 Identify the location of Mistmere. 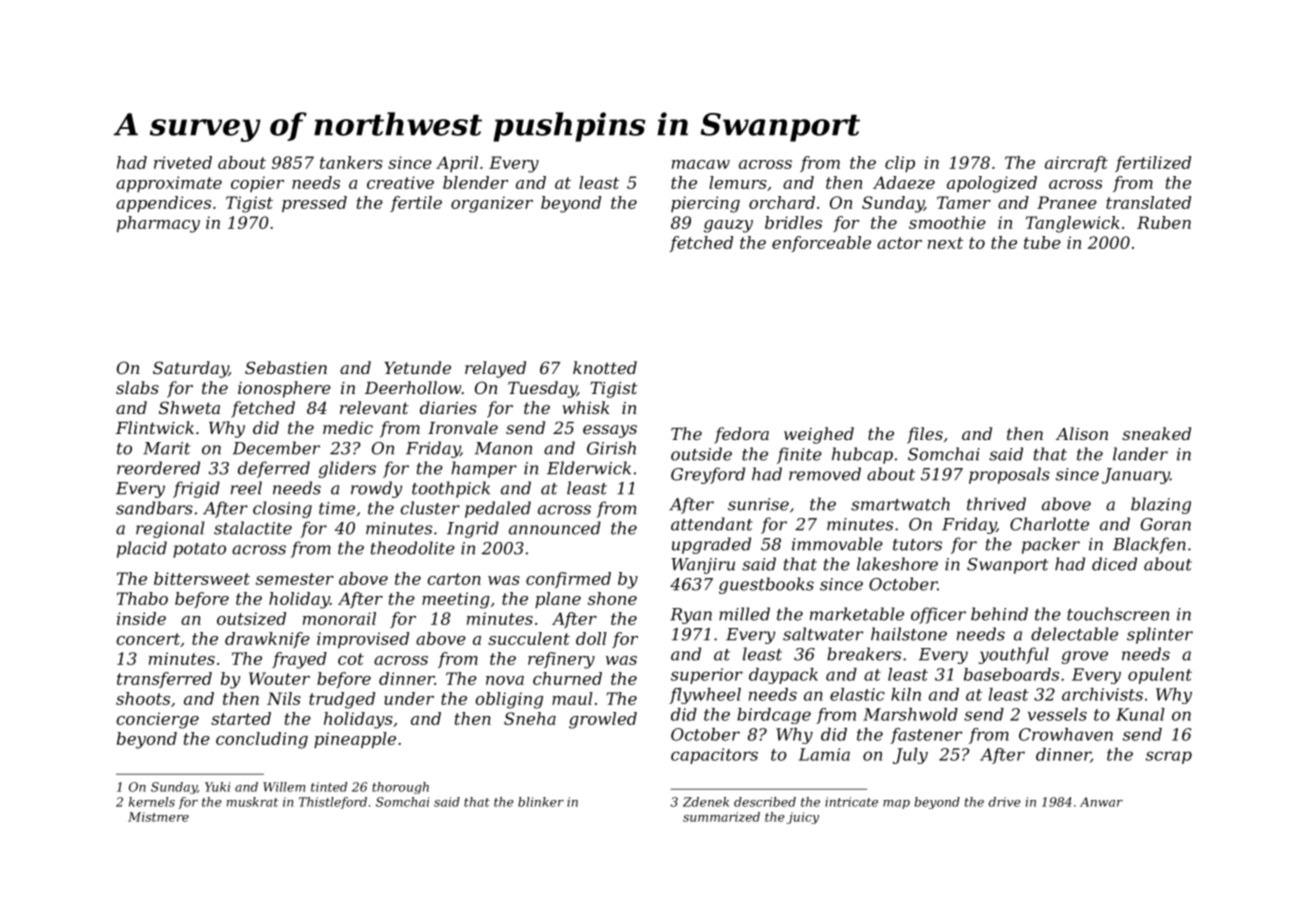
(158, 817).
